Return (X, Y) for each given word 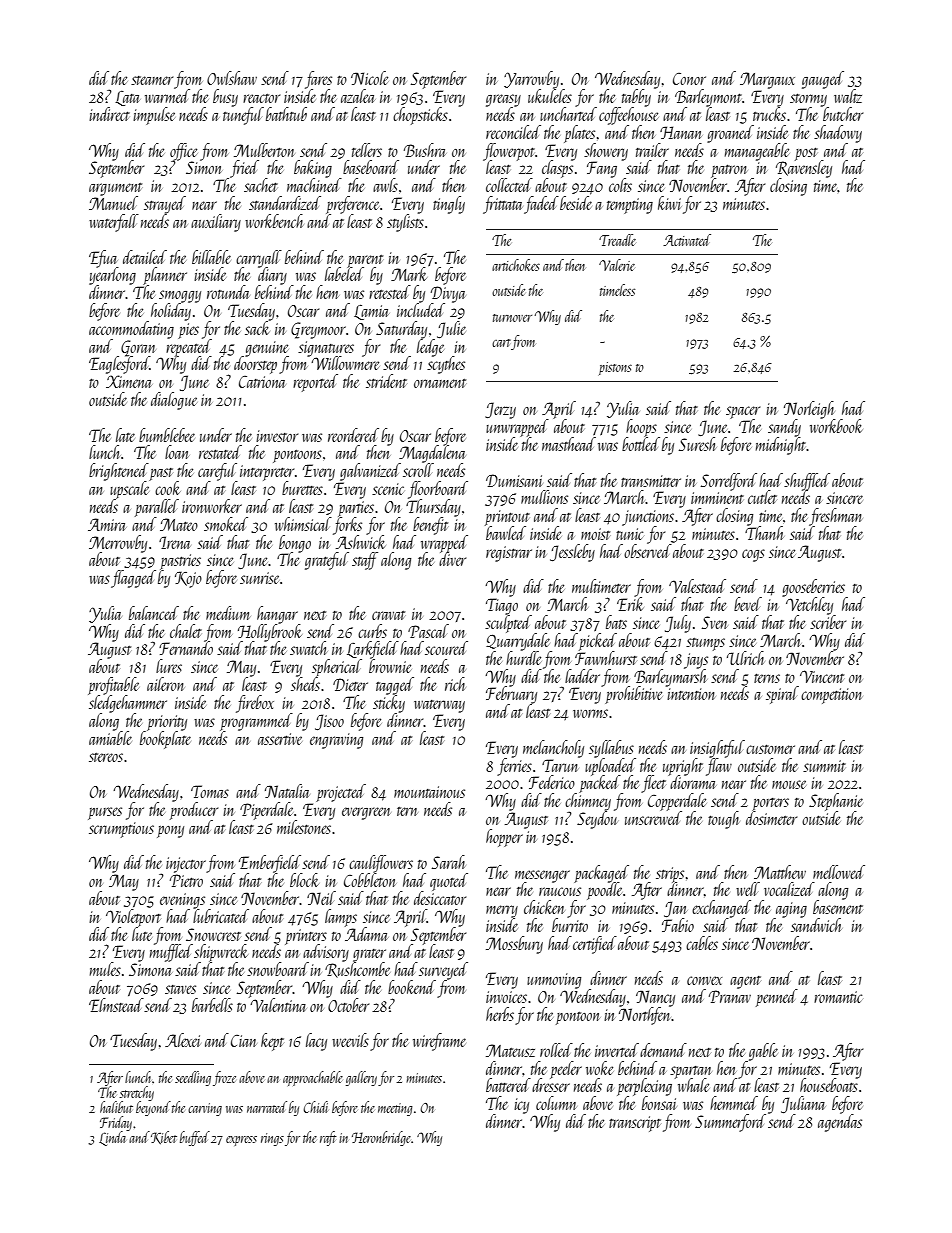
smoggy (180, 296)
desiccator (440, 898)
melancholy (553, 749)
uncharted (568, 114)
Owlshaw (232, 78)
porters (770, 804)
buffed (195, 1138)
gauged (823, 80)
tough (723, 820)
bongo (295, 543)
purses (105, 813)
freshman (835, 517)
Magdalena (432, 454)
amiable (110, 737)
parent (365, 261)
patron (729, 171)
